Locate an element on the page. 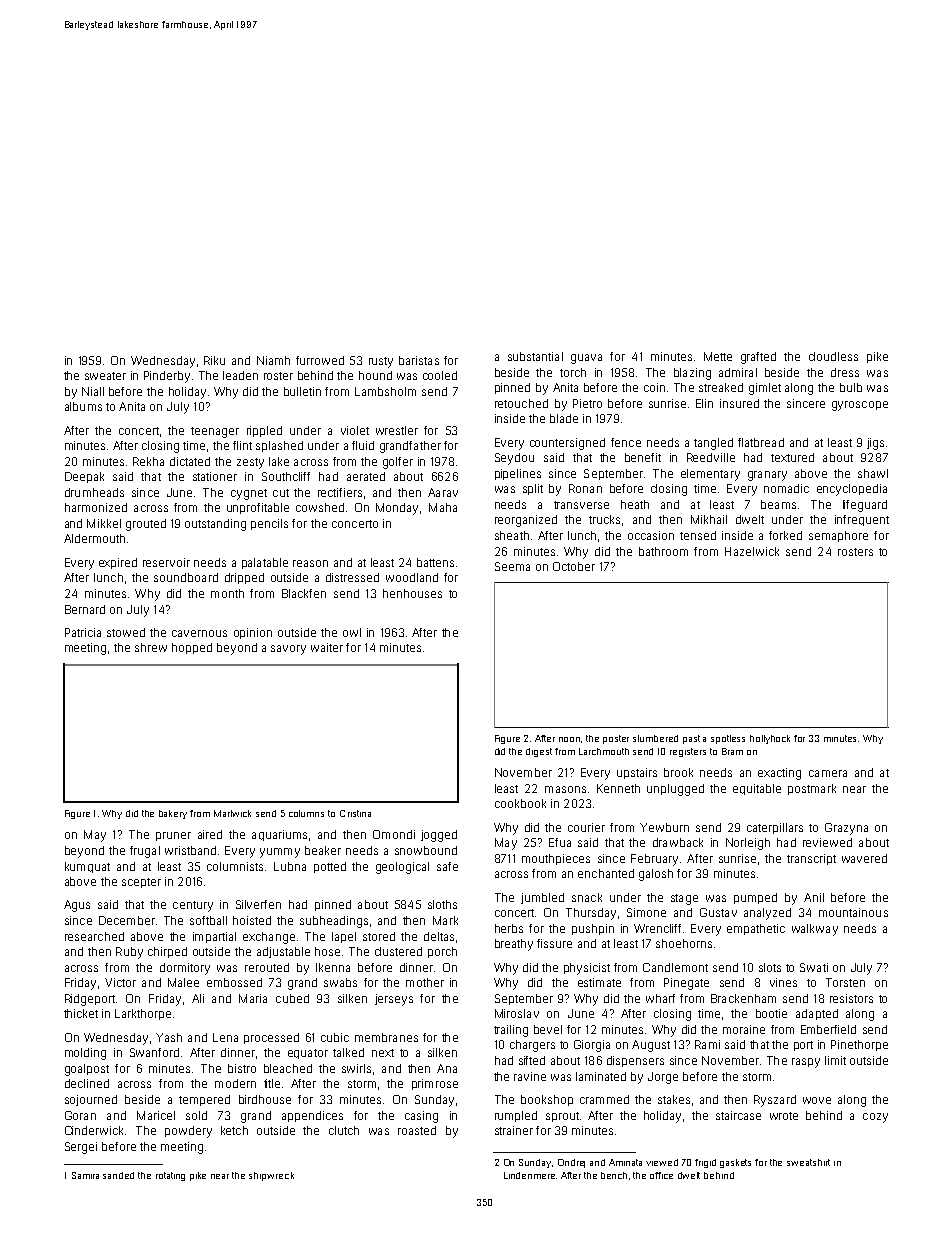  camera is located at coordinates (828, 773).
